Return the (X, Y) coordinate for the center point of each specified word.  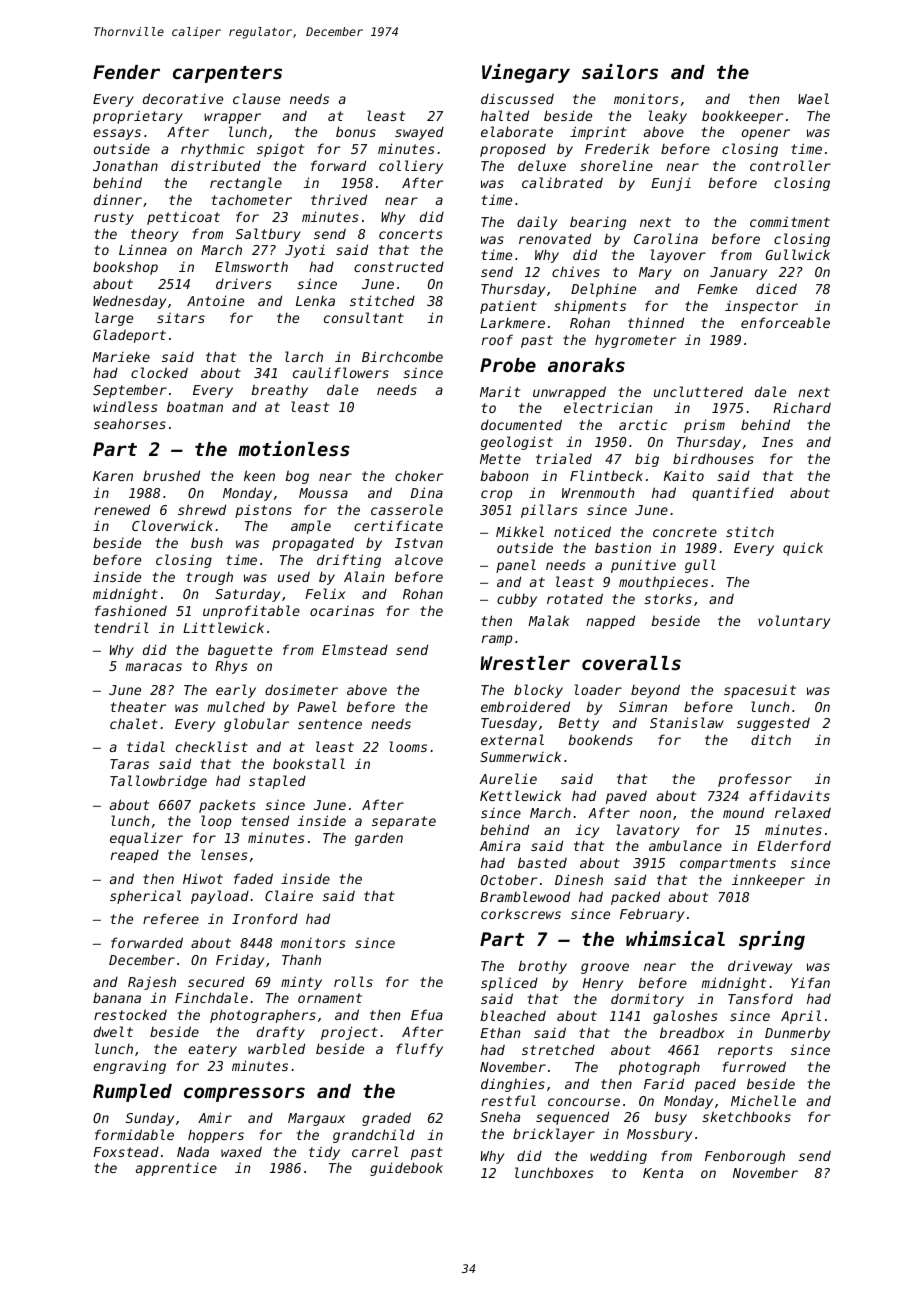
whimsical (675, 938)
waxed (241, 1151)
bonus (356, 131)
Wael (813, 98)
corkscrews (521, 914)
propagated (313, 544)
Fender (126, 72)
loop (216, 822)
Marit (500, 391)
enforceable (785, 322)
